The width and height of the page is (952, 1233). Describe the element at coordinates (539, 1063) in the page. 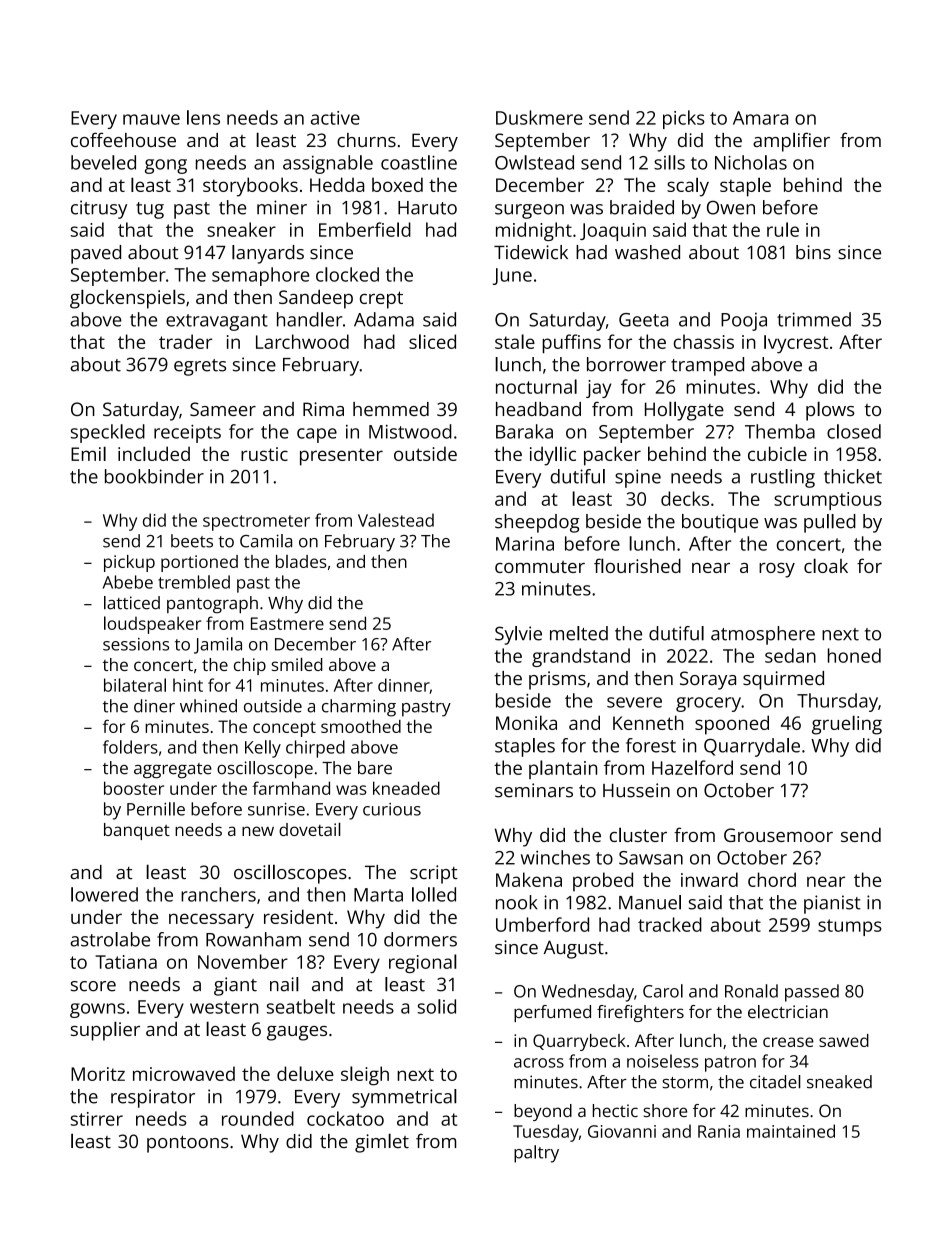

I see `across` at that location.
